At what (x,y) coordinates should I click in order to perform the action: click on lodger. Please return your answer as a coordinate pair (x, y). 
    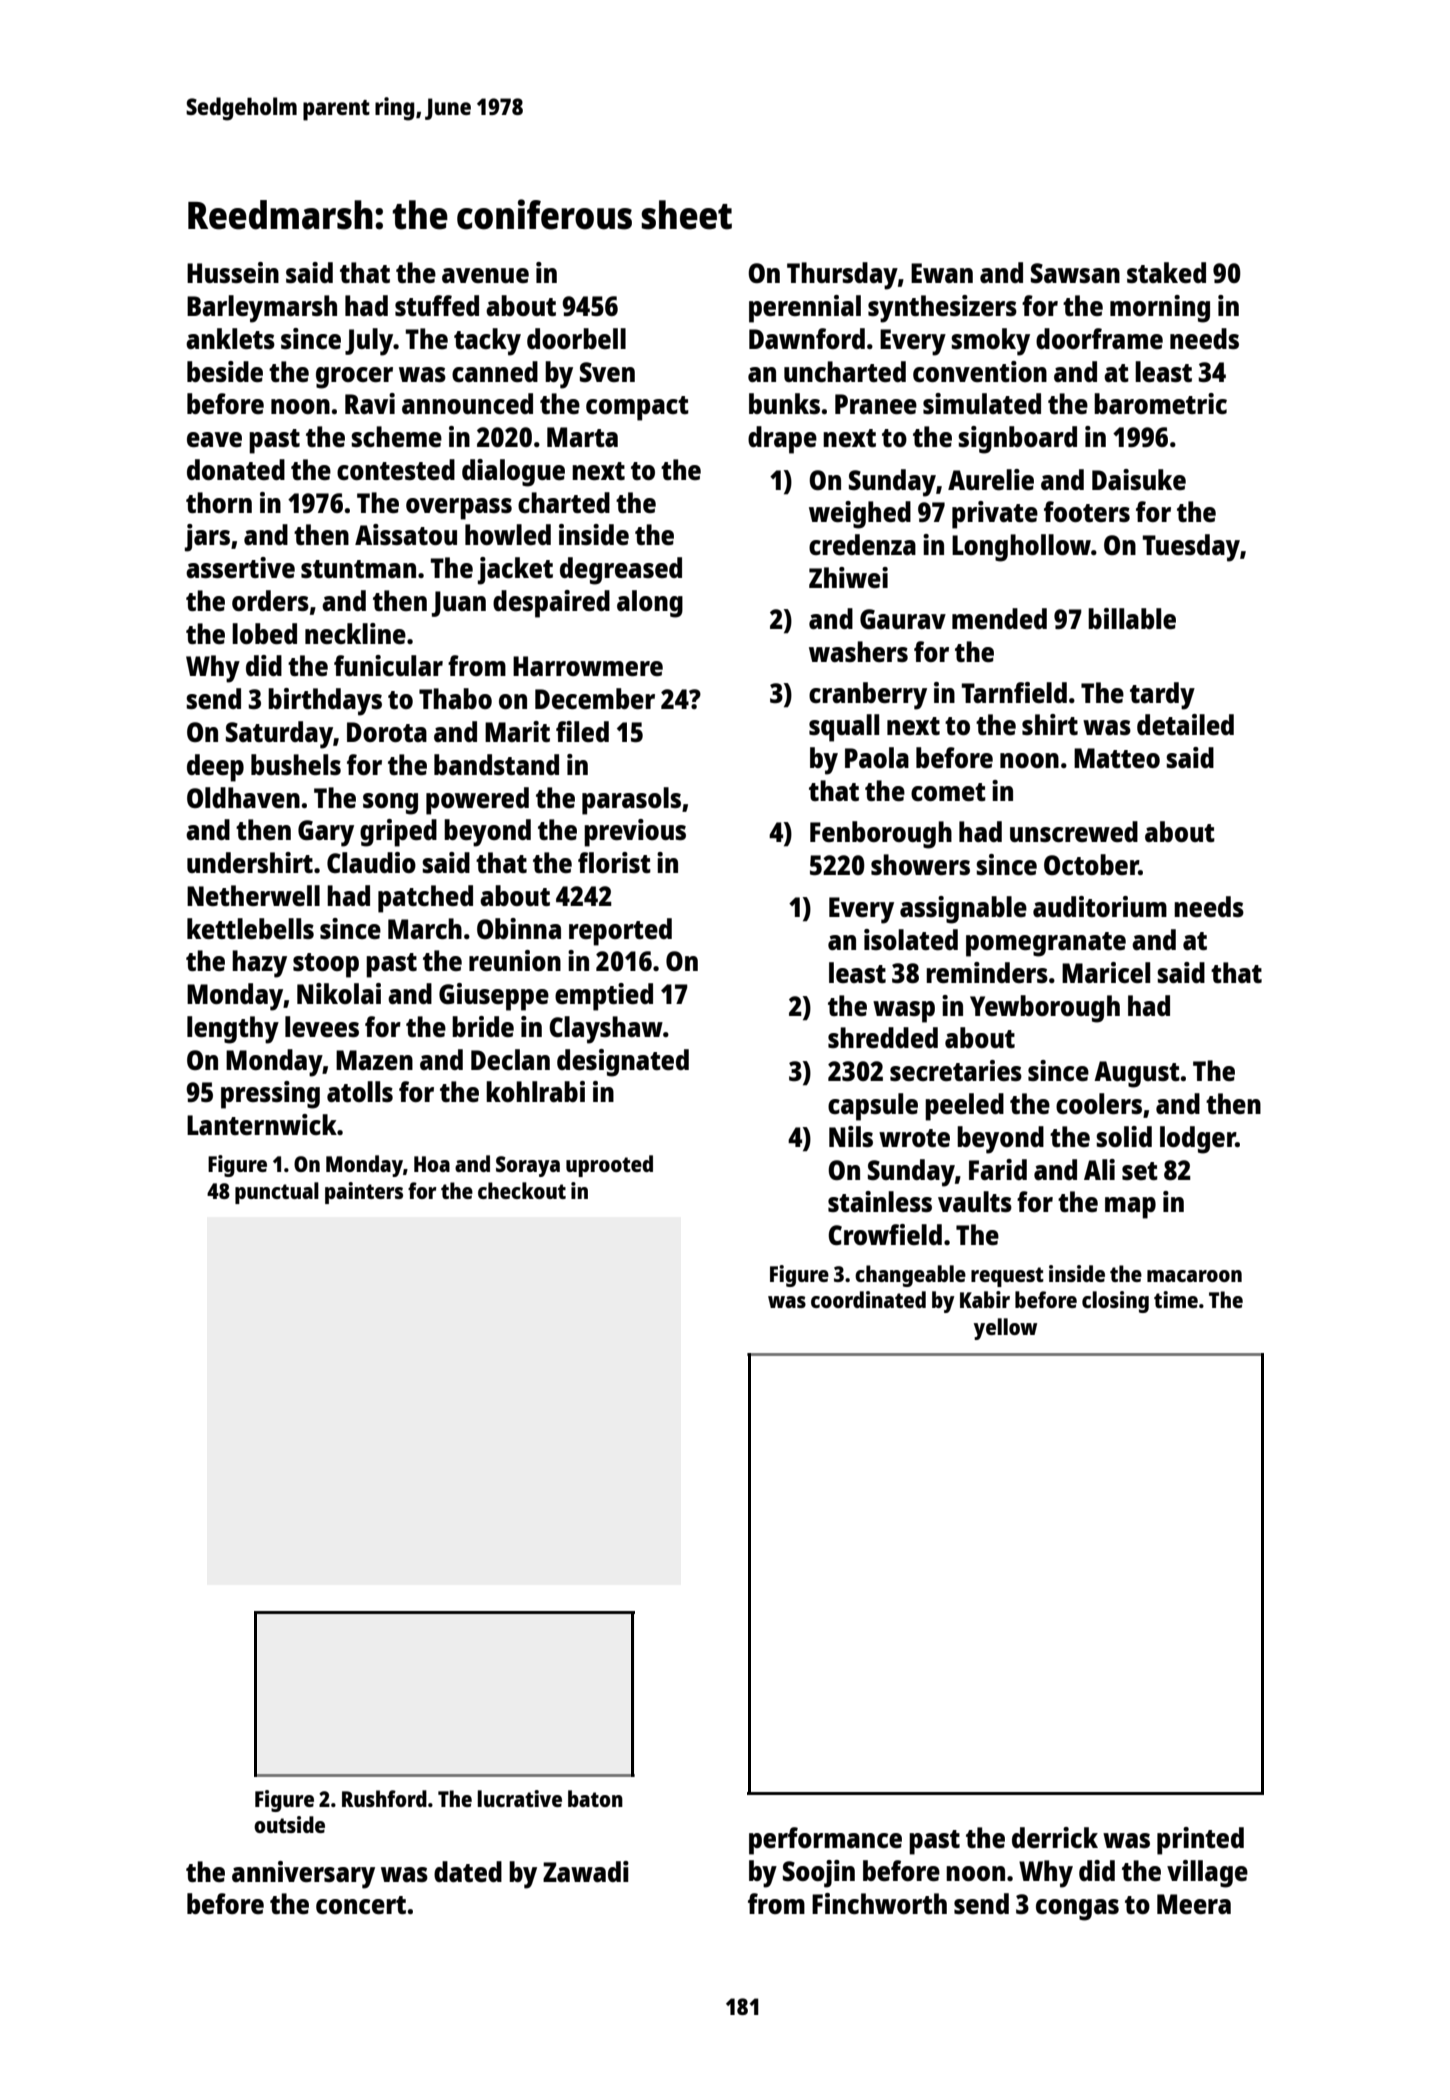
    Looking at the image, I should click on (1198, 1140).
